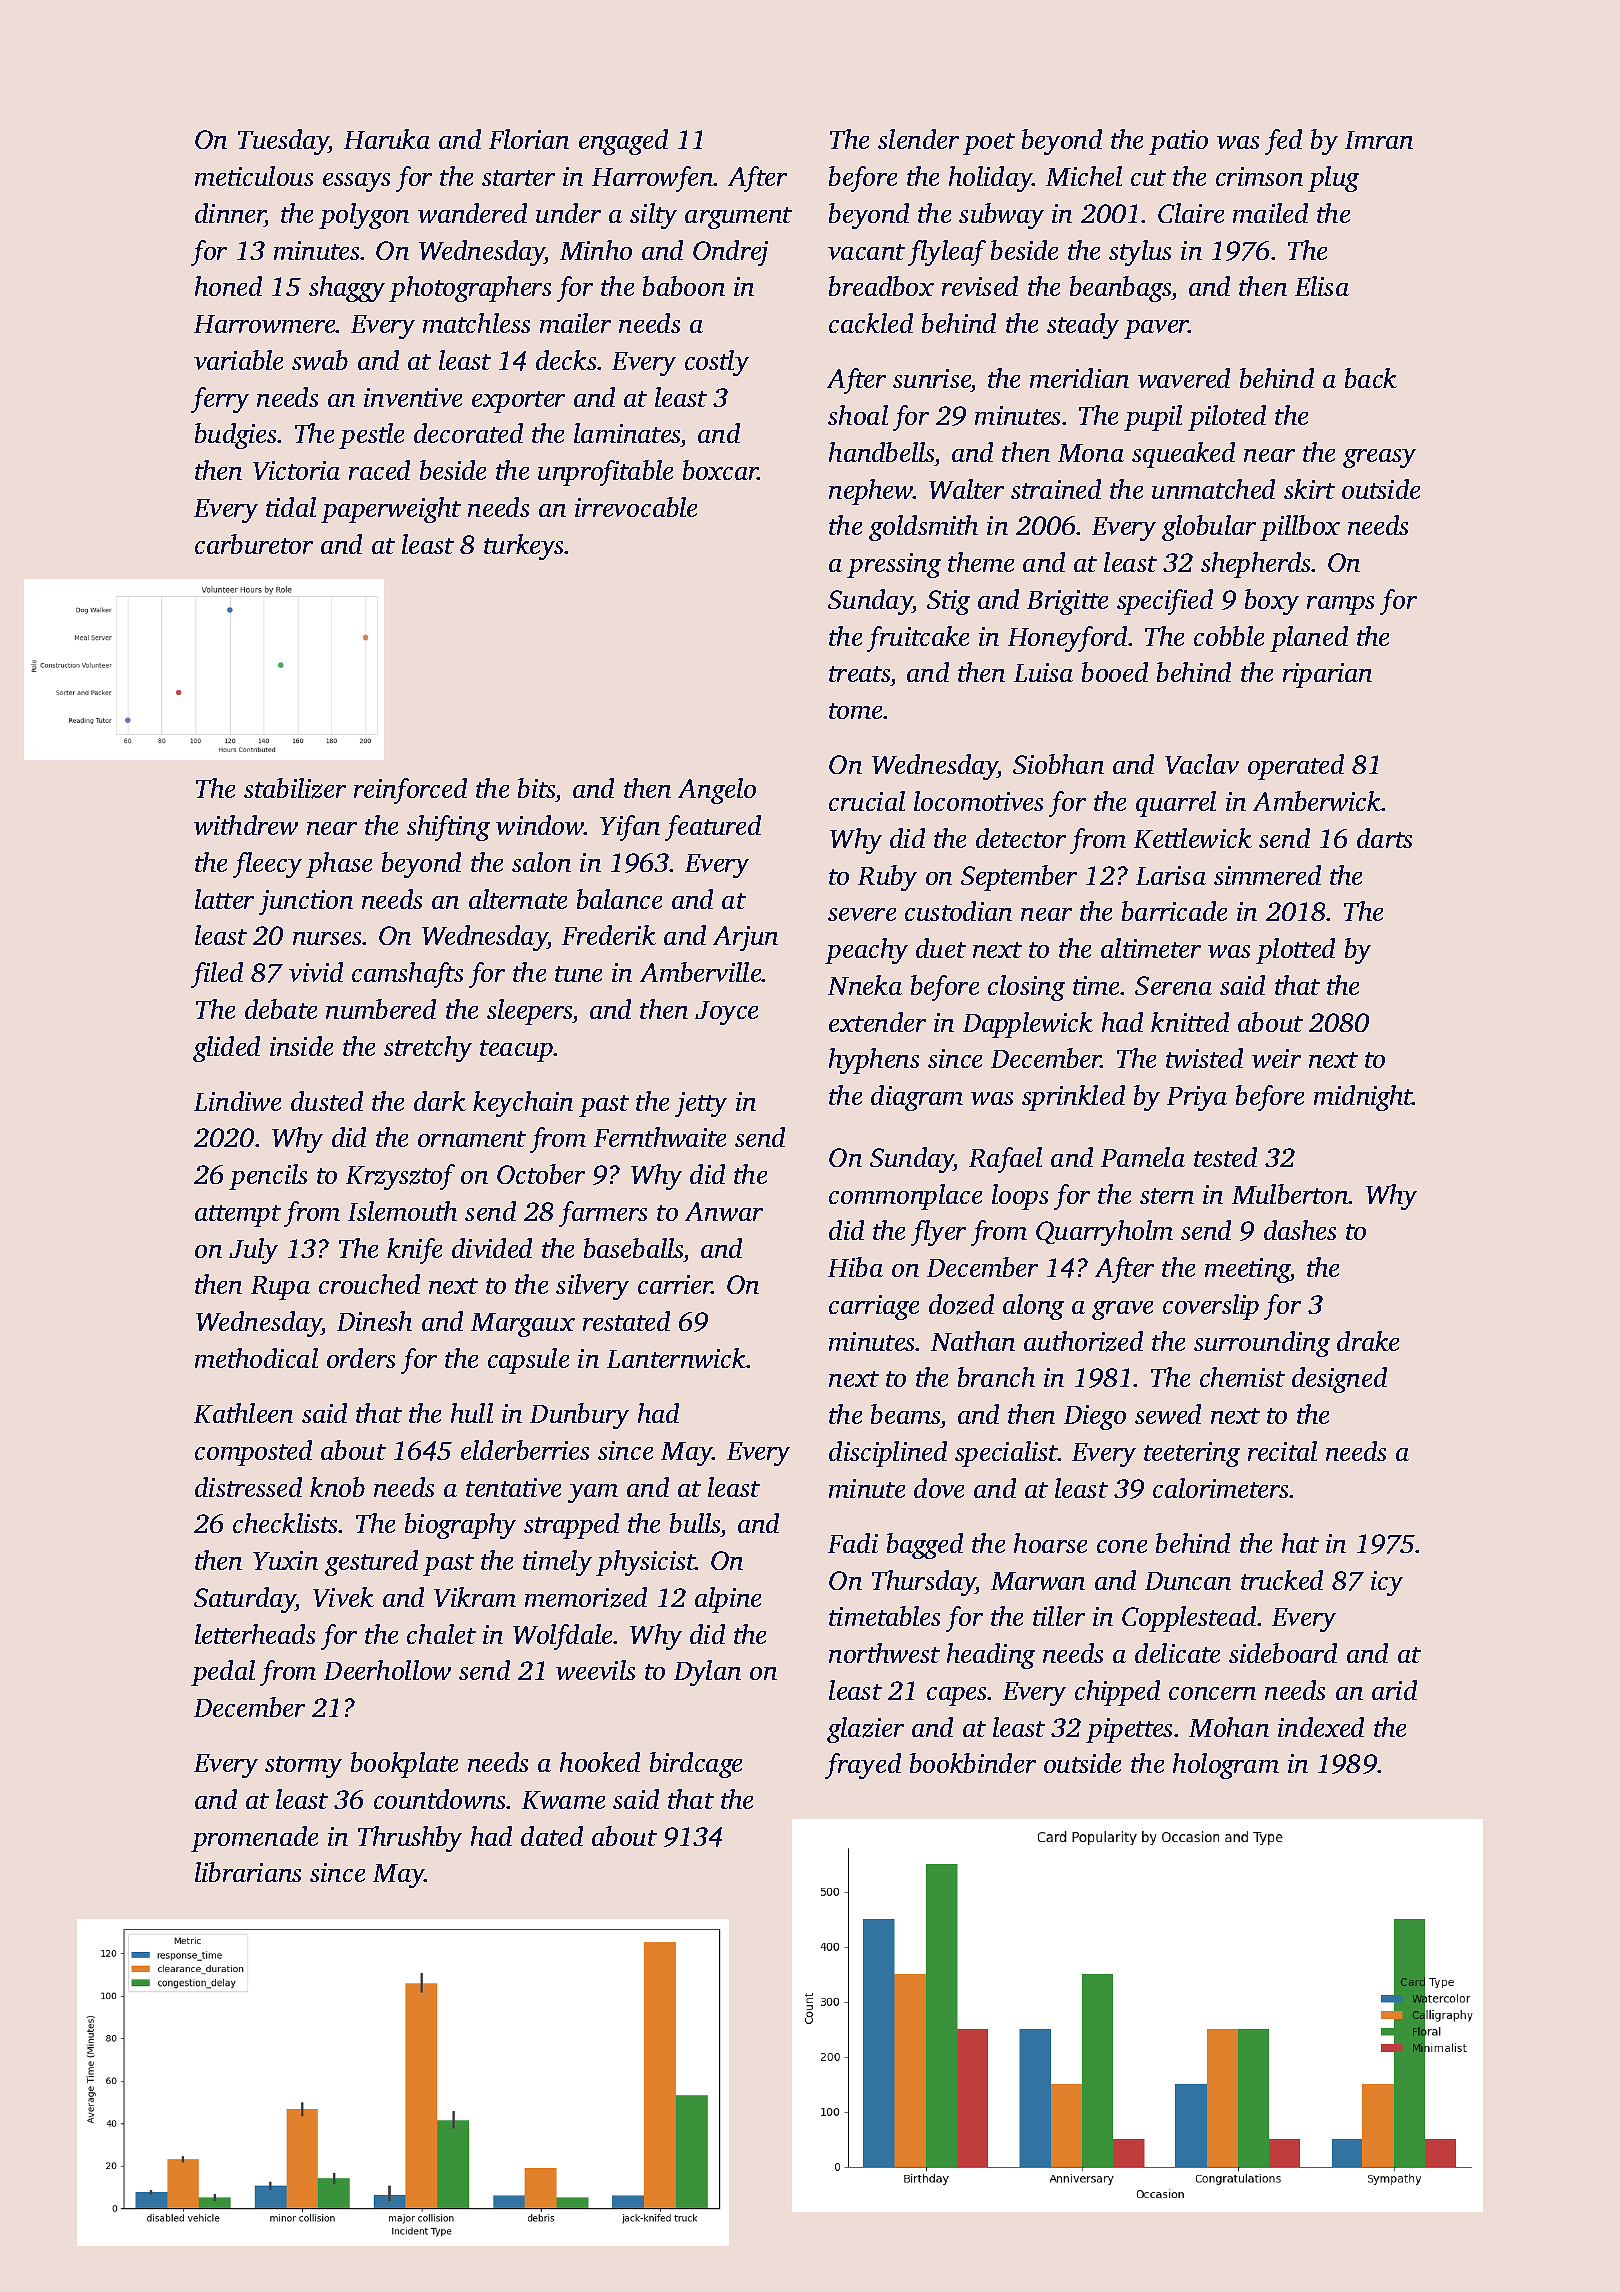 The image size is (1620, 2292). Describe the element at coordinates (1387, 1583) in the screenshot. I see `icy` at that location.
